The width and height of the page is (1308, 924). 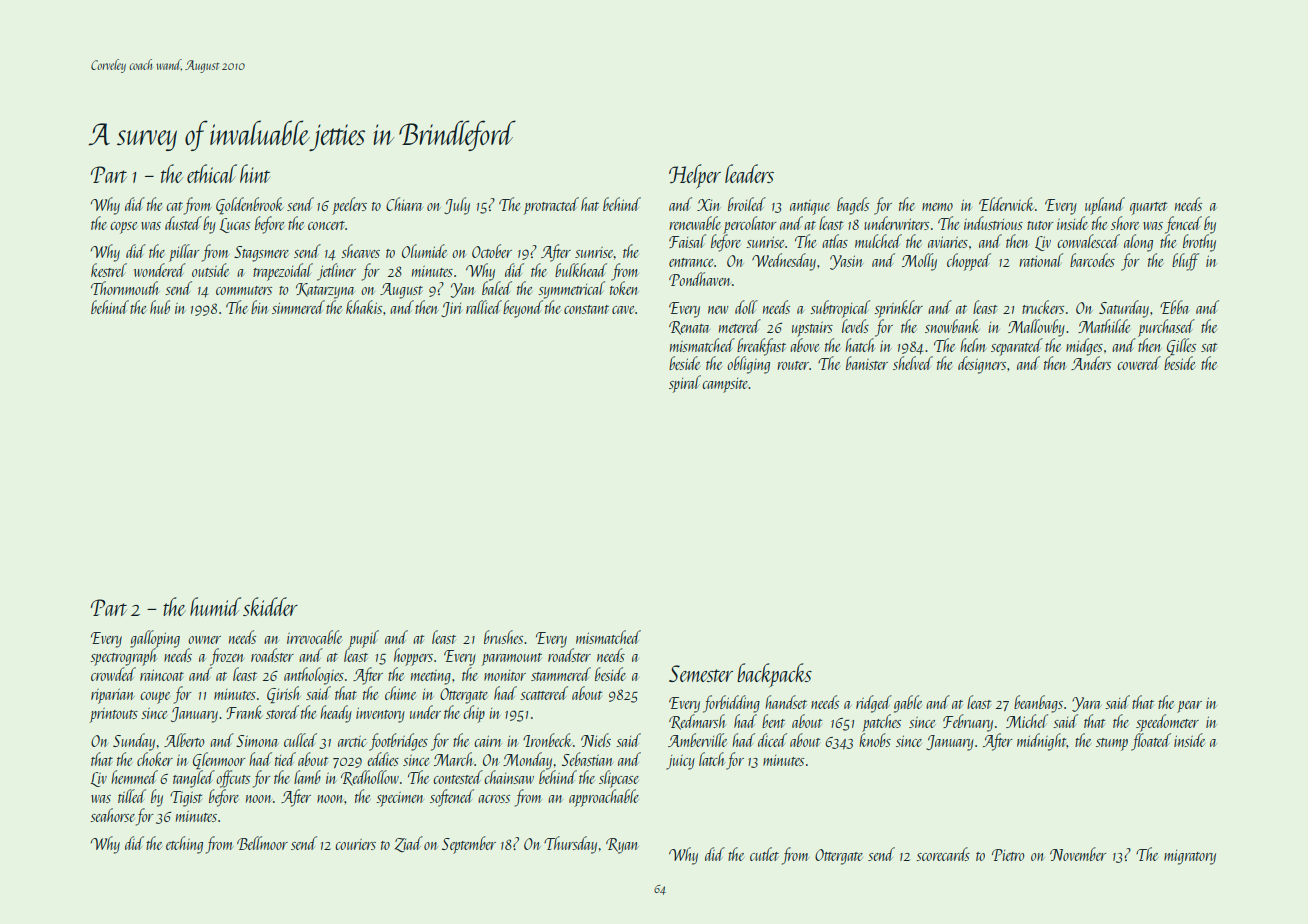 I want to click on quartet, so click(x=1148, y=208).
